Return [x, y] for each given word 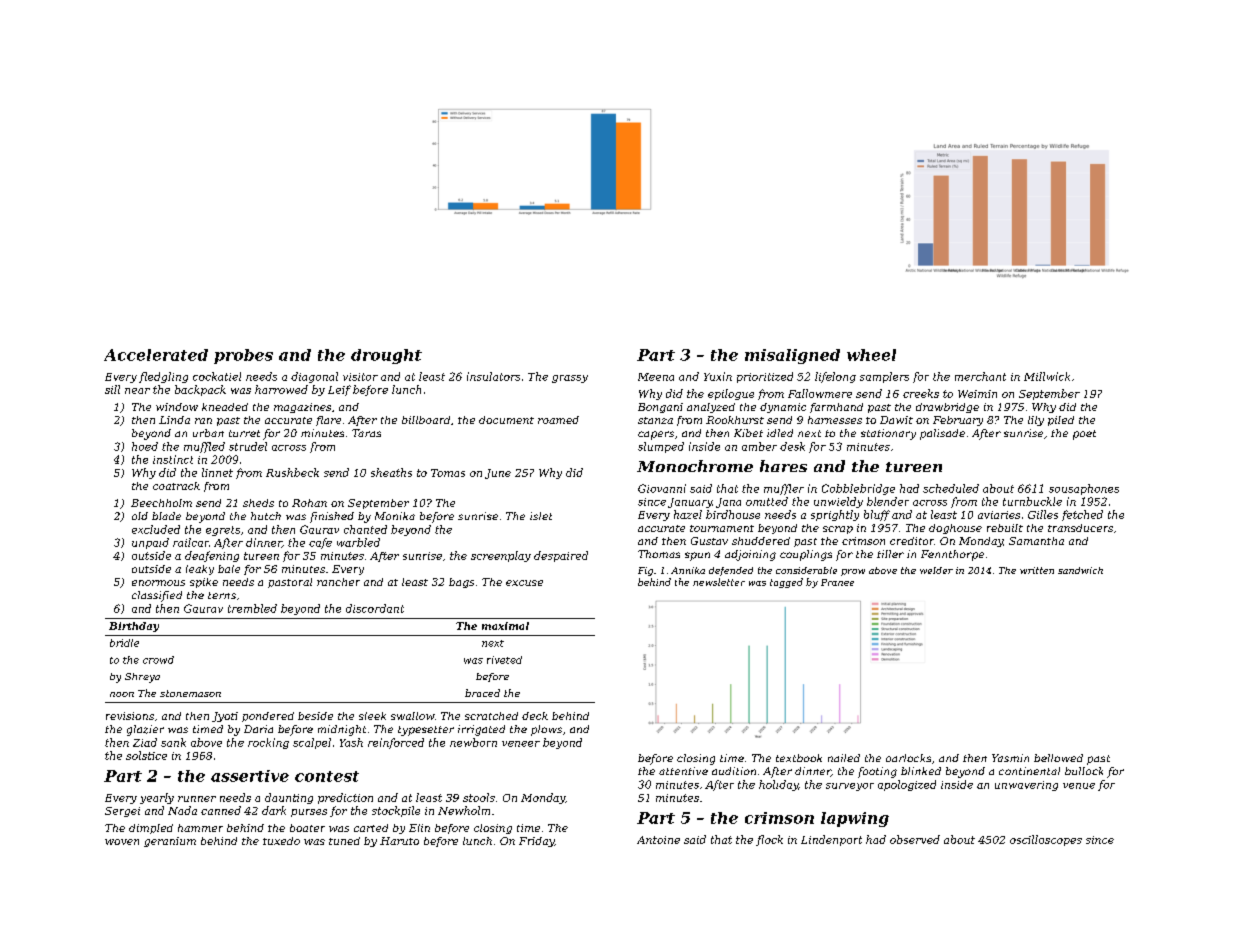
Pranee [837, 582]
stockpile [396, 811]
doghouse [955, 529]
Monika [395, 516]
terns [222, 595]
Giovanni [662, 488]
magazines [302, 408]
